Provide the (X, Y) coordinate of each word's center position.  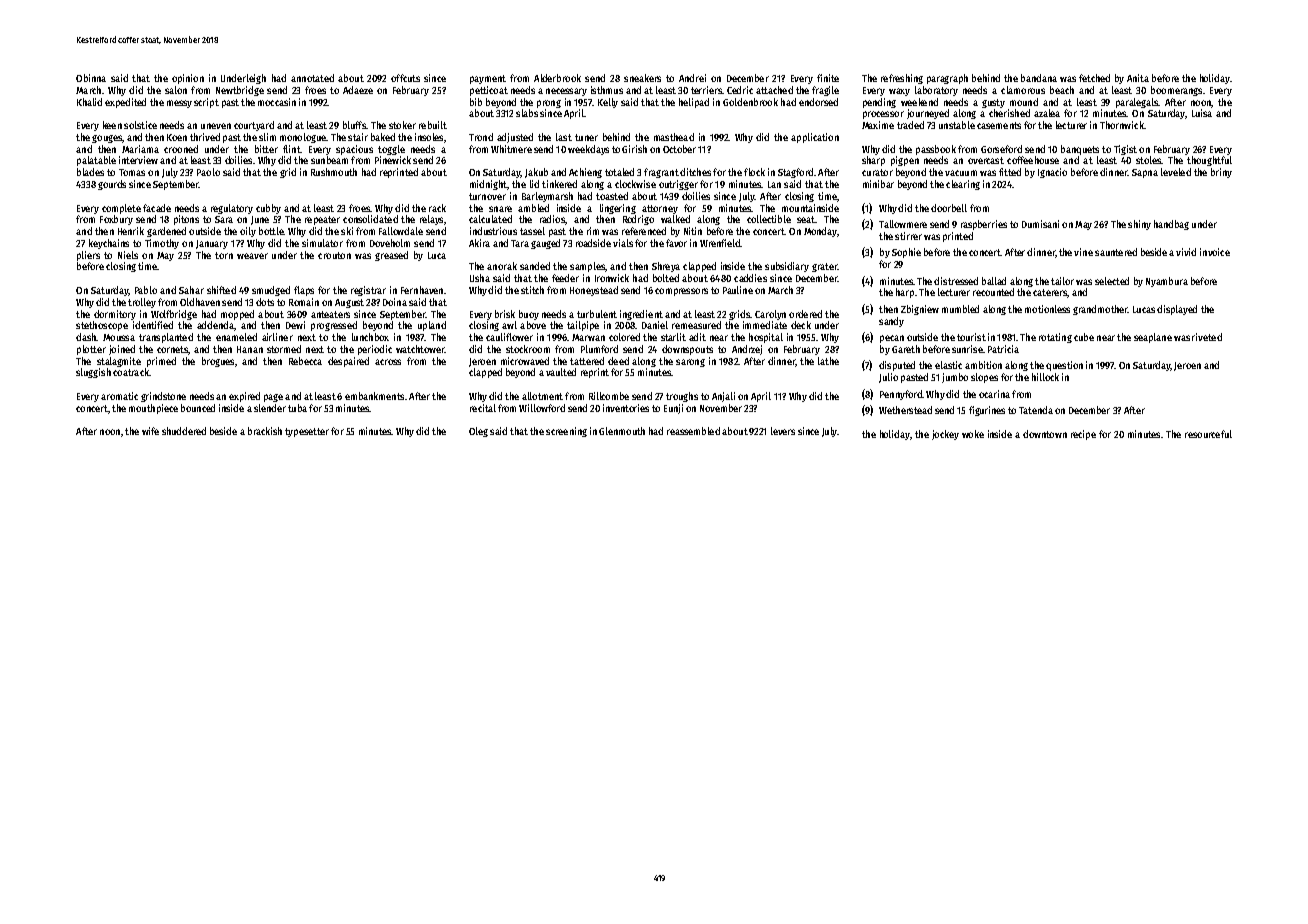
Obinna (91, 78)
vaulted (561, 372)
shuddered (184, 431)
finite (828, 78)
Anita (1138, 78)
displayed (1177, 310)
